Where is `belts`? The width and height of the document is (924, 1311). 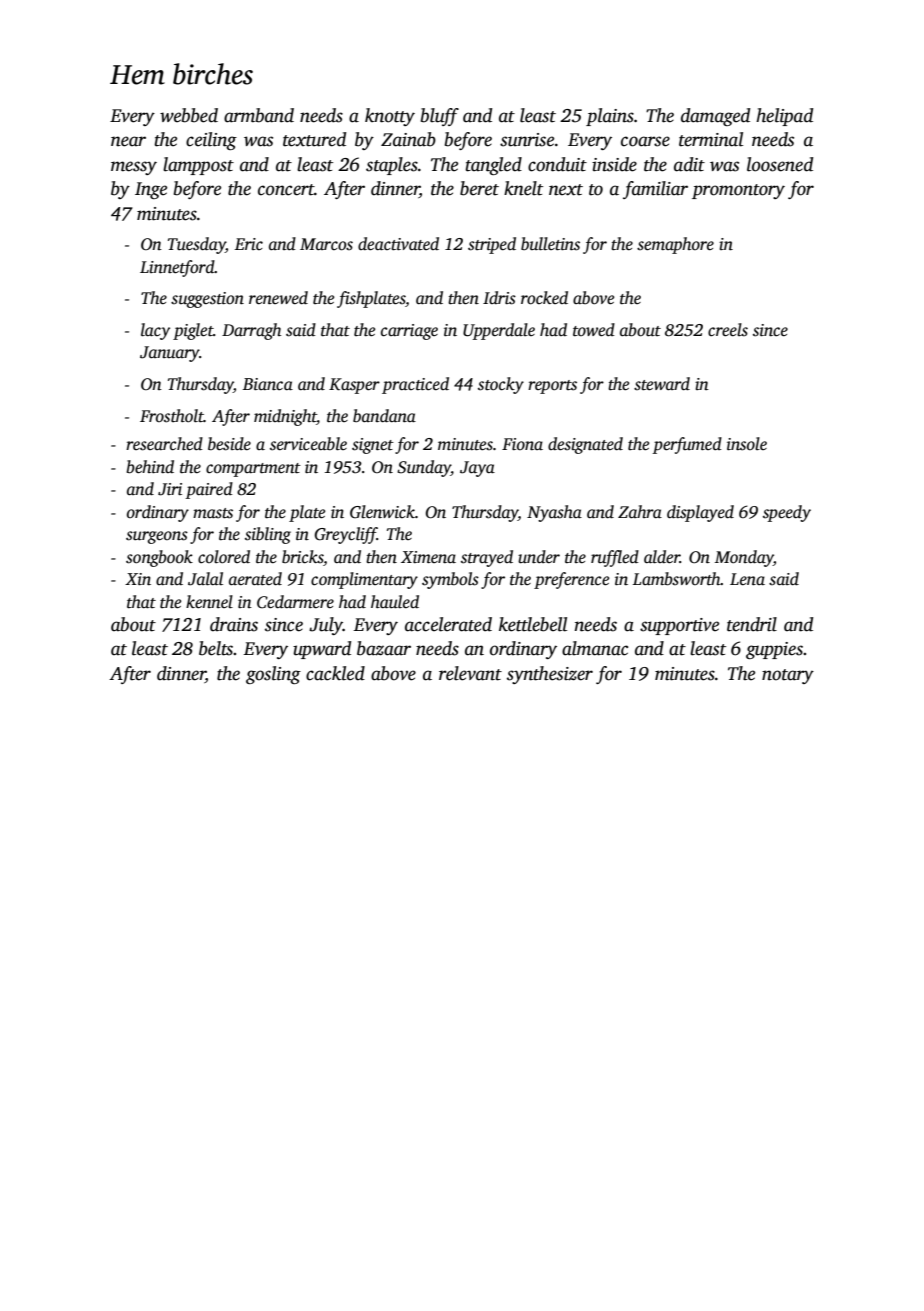
belts is located at coordinates (216, 648).
